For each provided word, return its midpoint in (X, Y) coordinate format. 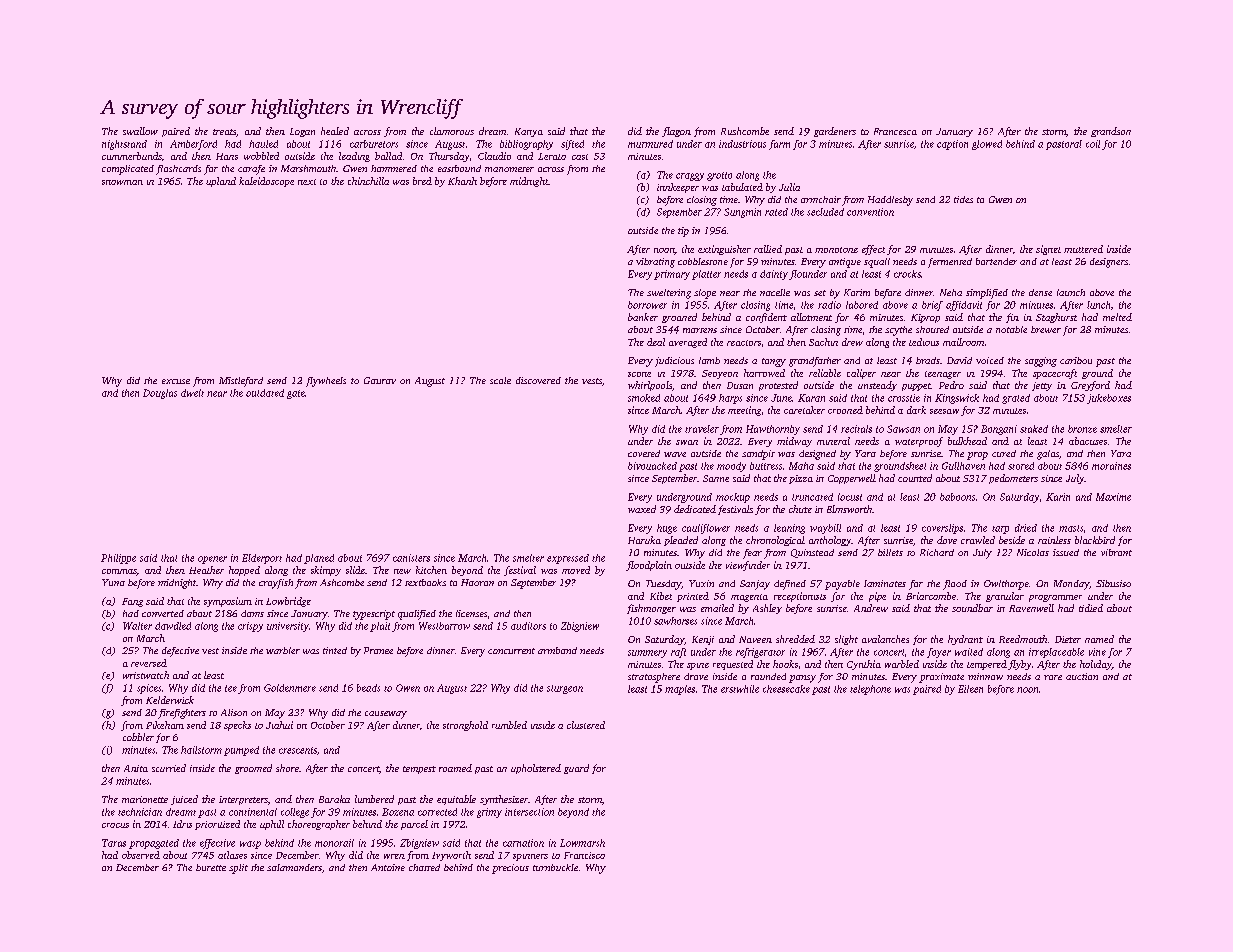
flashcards (178, 170)
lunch (1098, 305)
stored (1021, 466)
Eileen (970, 689)
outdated (265, 393)
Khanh (462, 181)
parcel (414, 825)
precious (510, 869)
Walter (137, 626)
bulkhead (967, 441)
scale (500, 380)
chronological (775, 541)
